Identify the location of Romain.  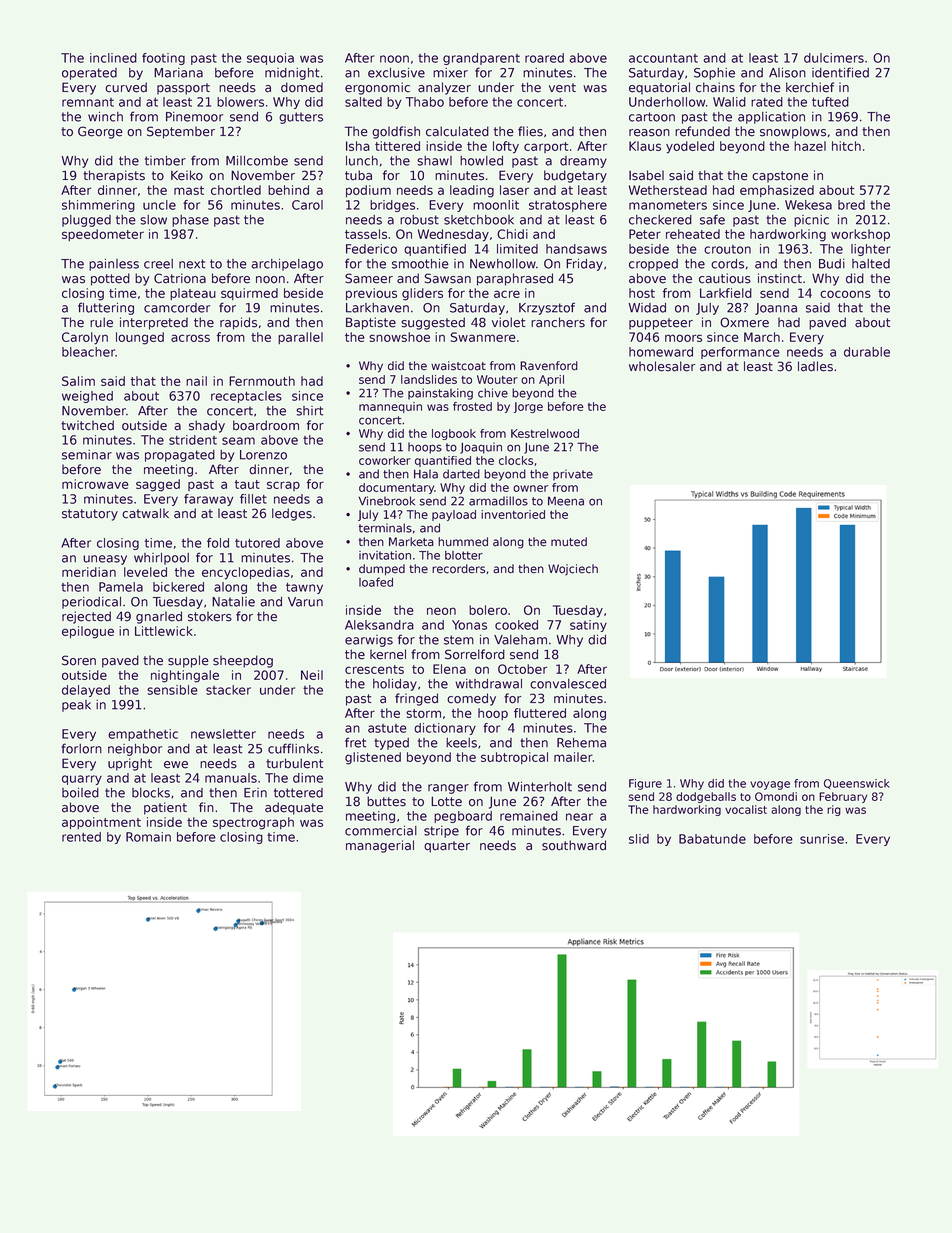
(148, 837).
